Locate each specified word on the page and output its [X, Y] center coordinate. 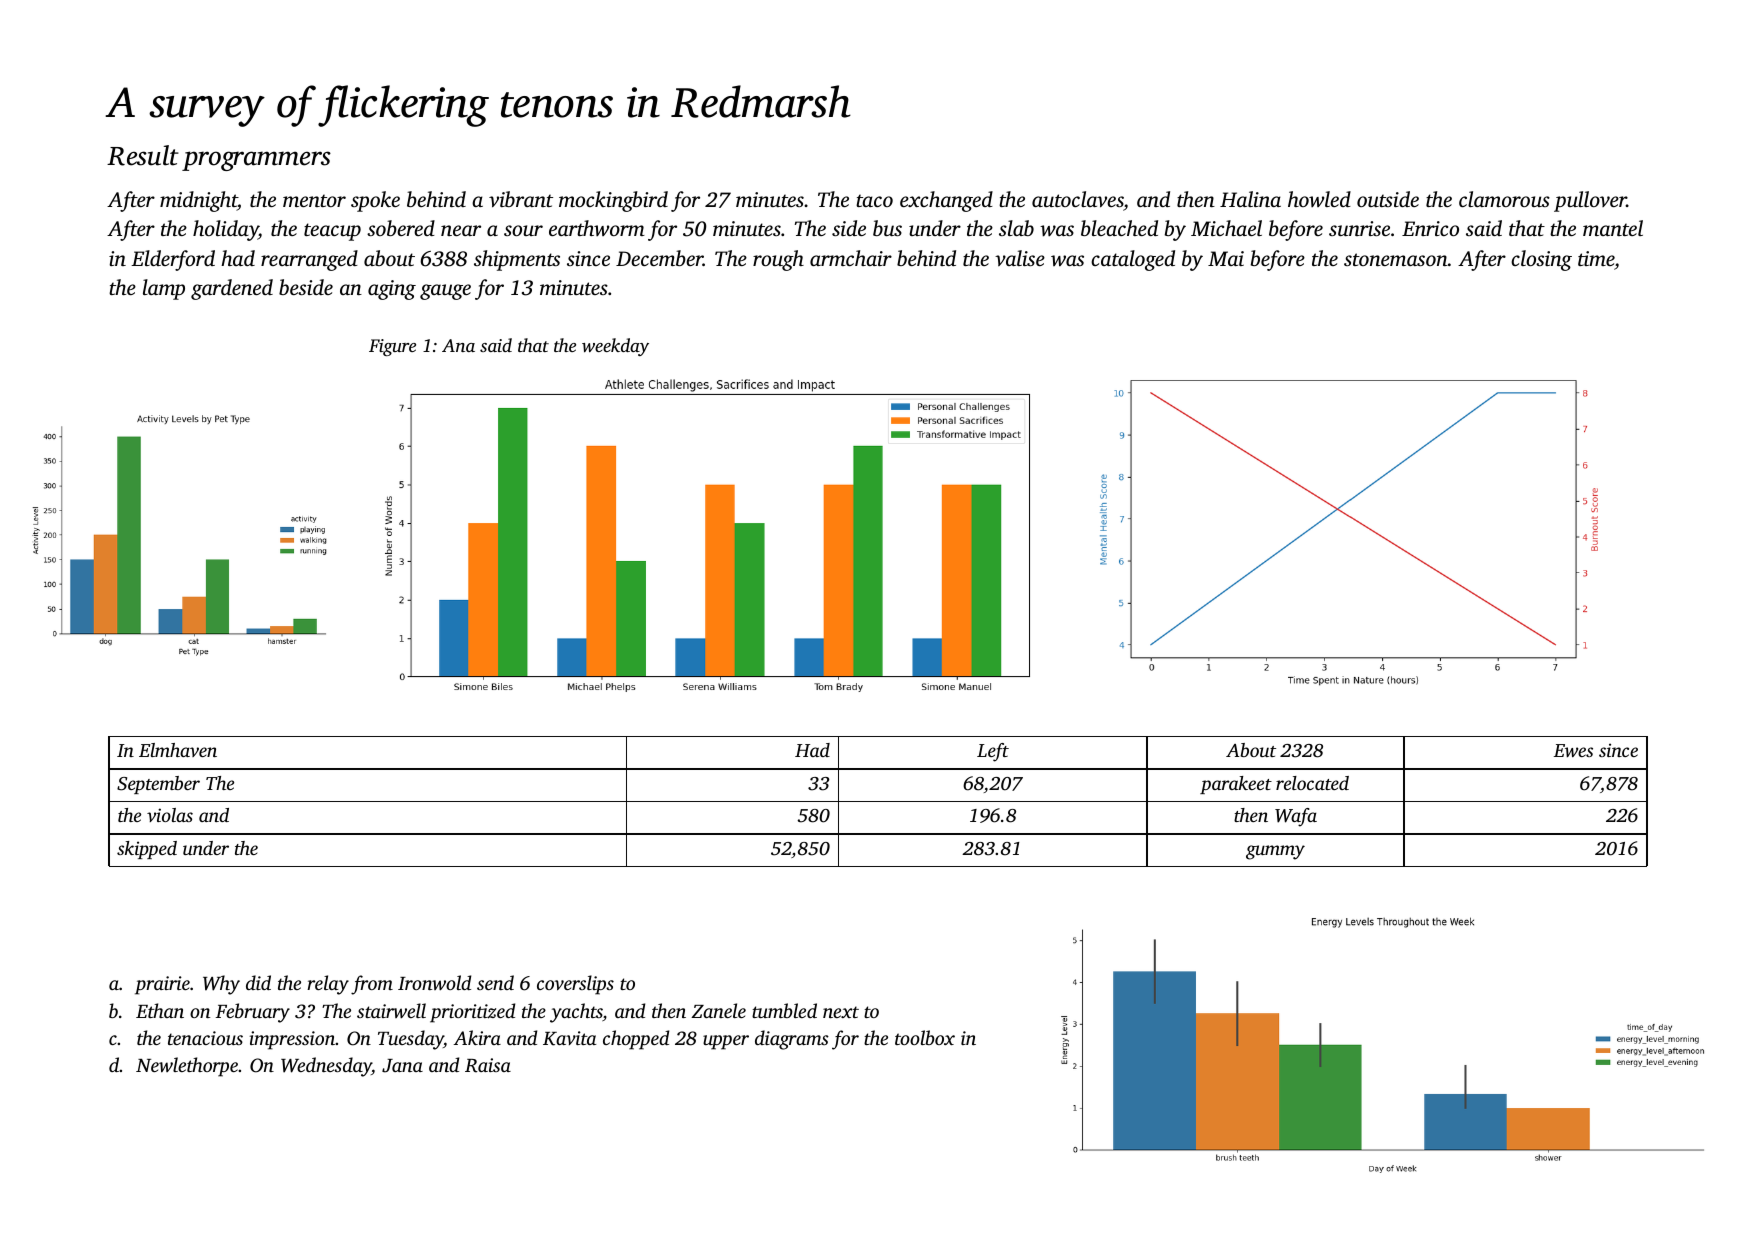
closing [1541, 260]
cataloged [1133, 260]
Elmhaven [178, 750]
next [841, 1012]
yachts [576, 1013]
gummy [1275, 852]
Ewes [1573, 750]
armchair [851, 258]
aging [392, 290]
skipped [147, 850]
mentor [314, 200]
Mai [1226, 258]
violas [170, 815]
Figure [392, 347]
